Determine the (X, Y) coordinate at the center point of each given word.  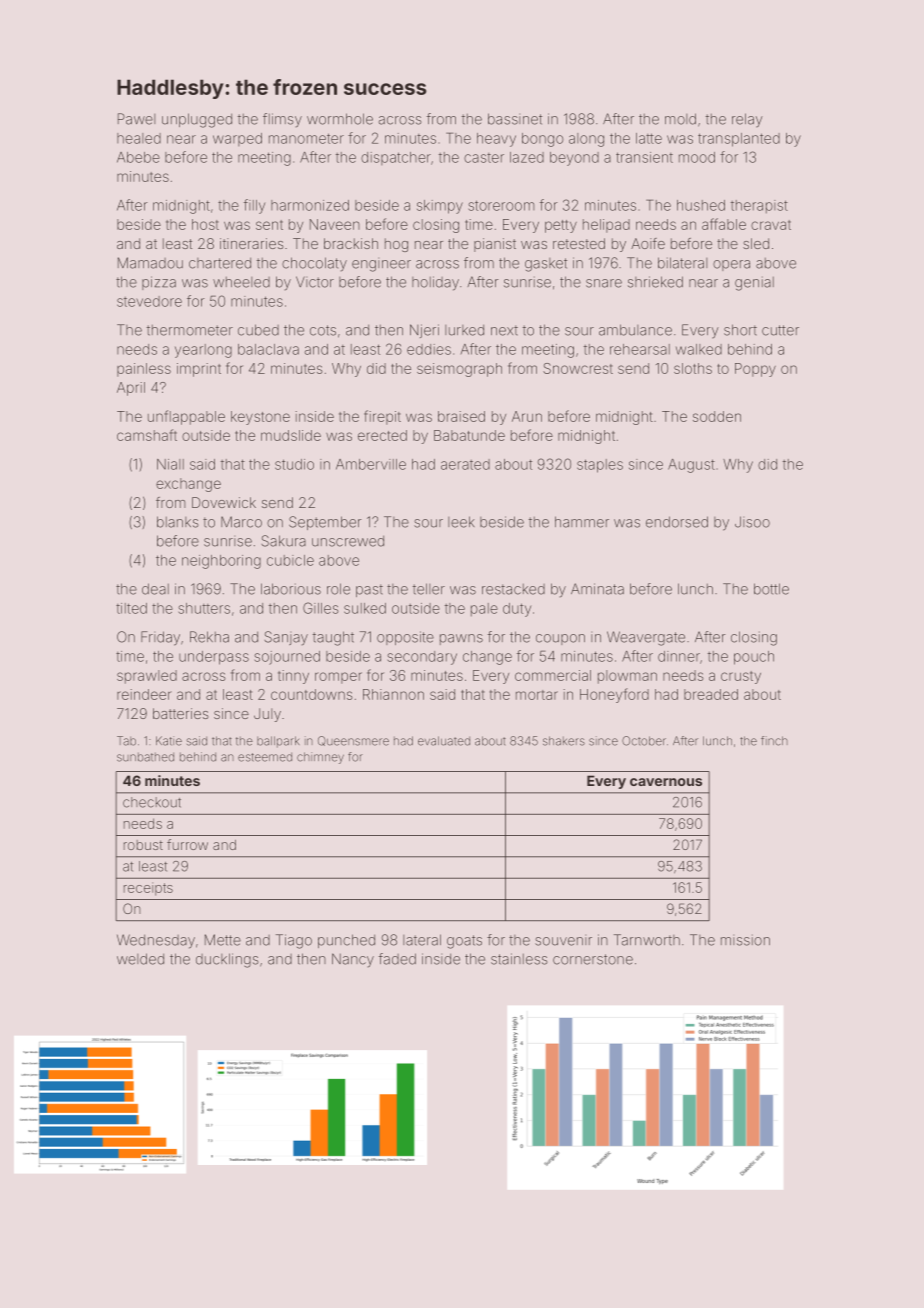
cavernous (666, 782)
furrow (187, 844)
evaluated (444, 741)
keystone (260, 418)
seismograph (459, 370)
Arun (527, 416)
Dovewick (224, 502)
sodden (717, 416)
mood (697, 157)
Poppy (755, 370)
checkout (152, 802)
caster (484, 158)
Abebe (138, 157)
